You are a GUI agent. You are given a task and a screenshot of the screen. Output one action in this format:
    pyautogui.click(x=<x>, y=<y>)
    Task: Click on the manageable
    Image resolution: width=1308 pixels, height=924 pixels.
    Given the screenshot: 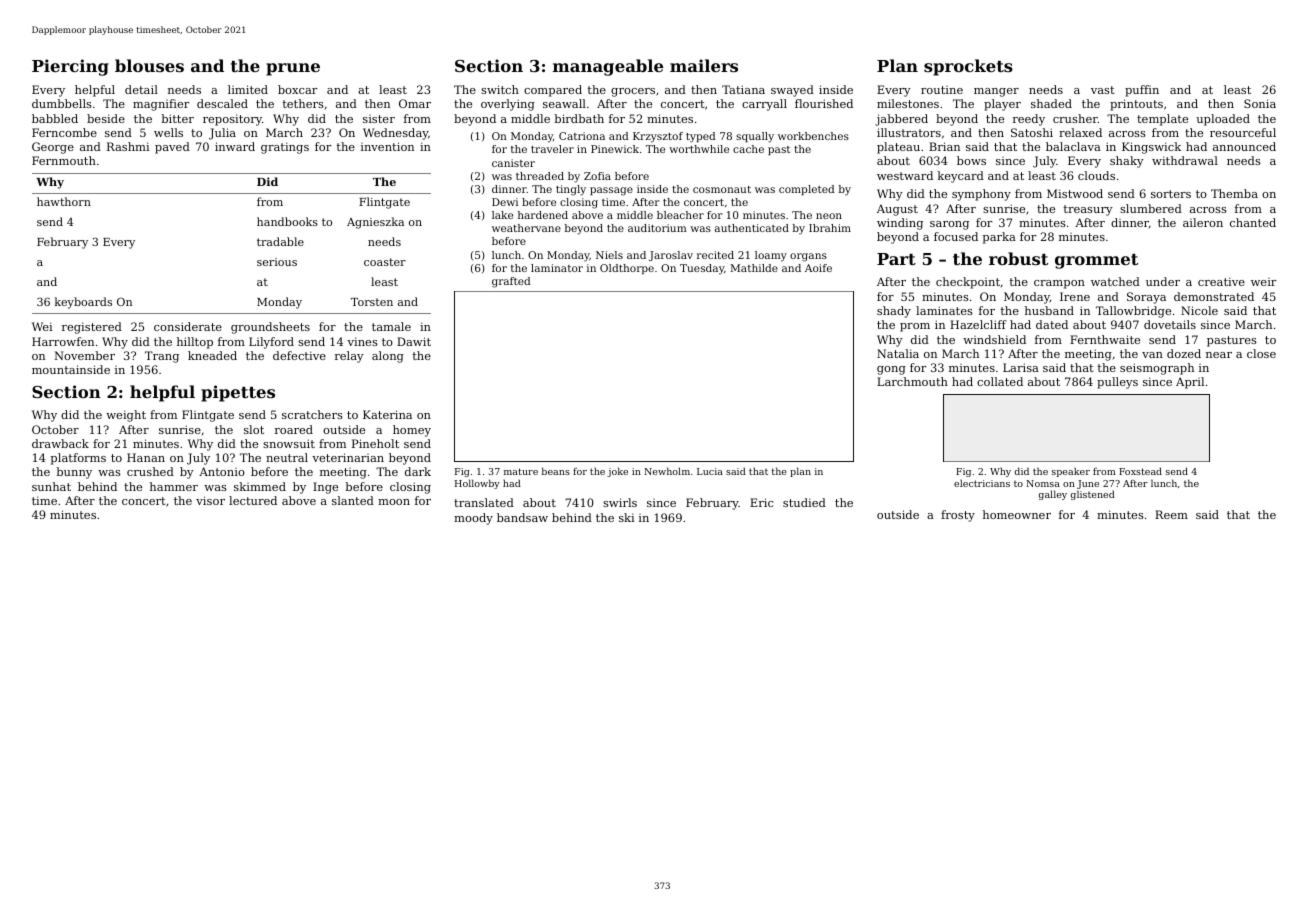 What is the action you would take?
    pyautogui.click(x=608, y=67)
